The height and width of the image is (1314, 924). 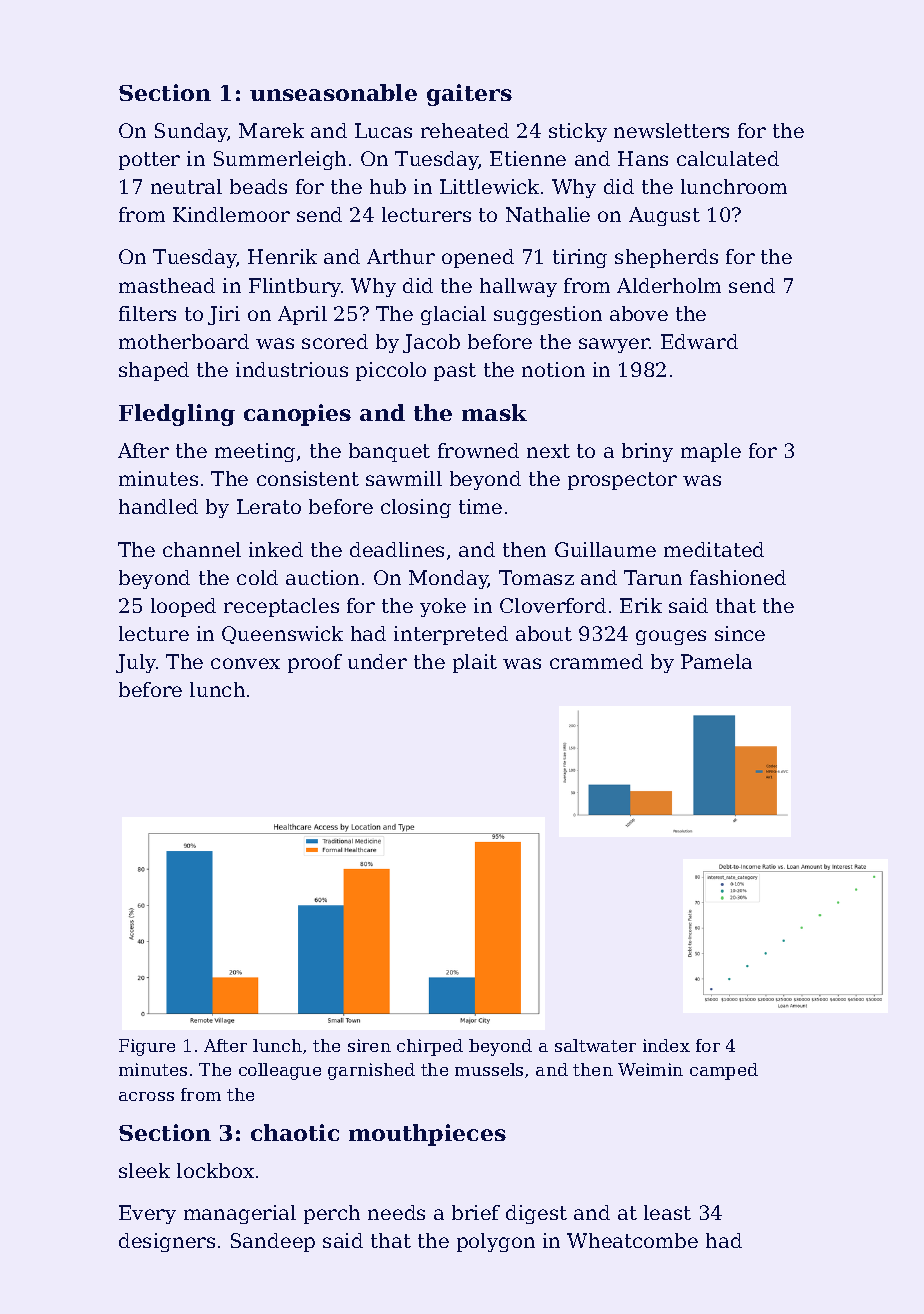 I want to click on Marek, so click(x=271, y=130).
